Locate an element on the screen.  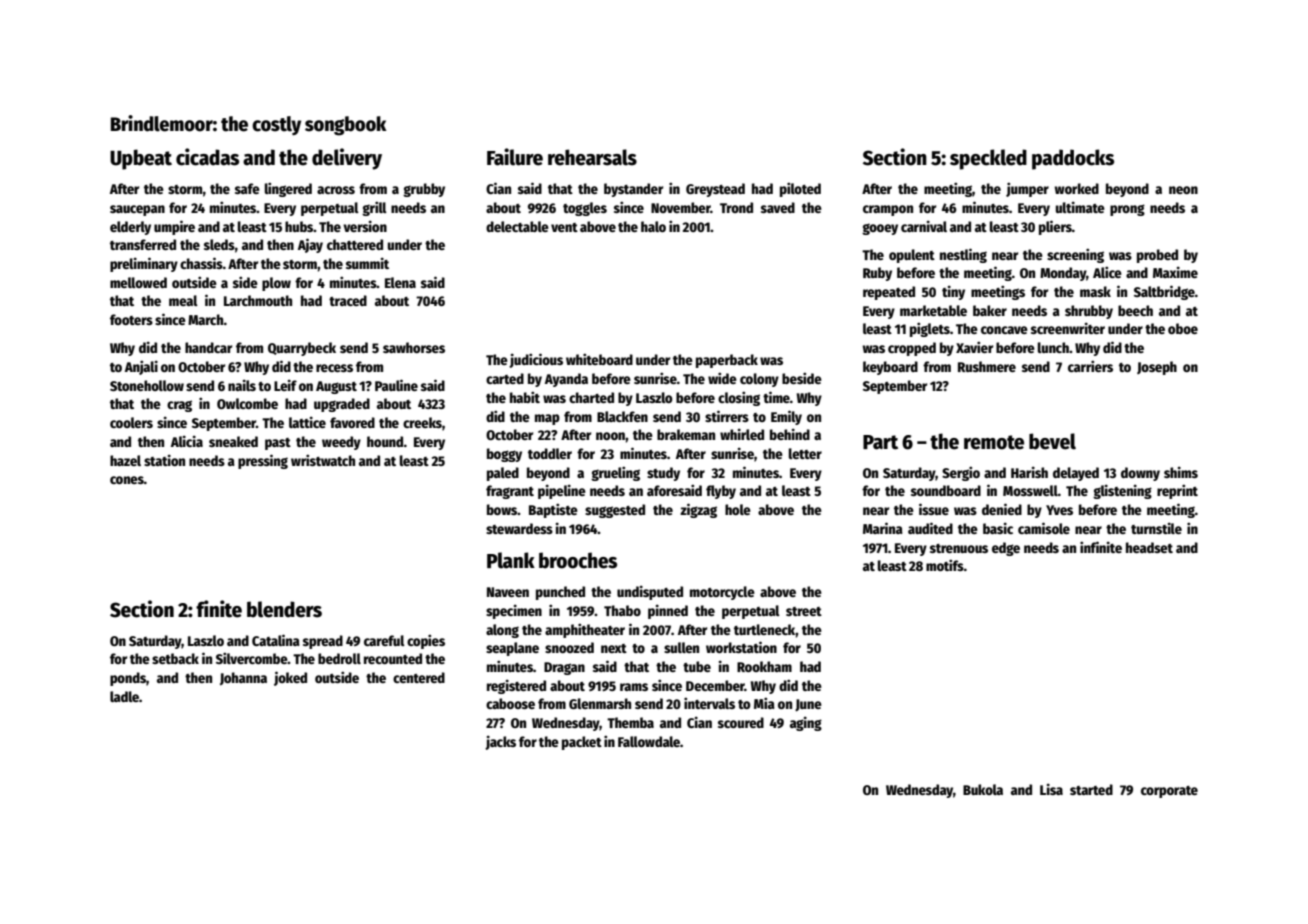
camisole is located at coordinates (1044, 528).
